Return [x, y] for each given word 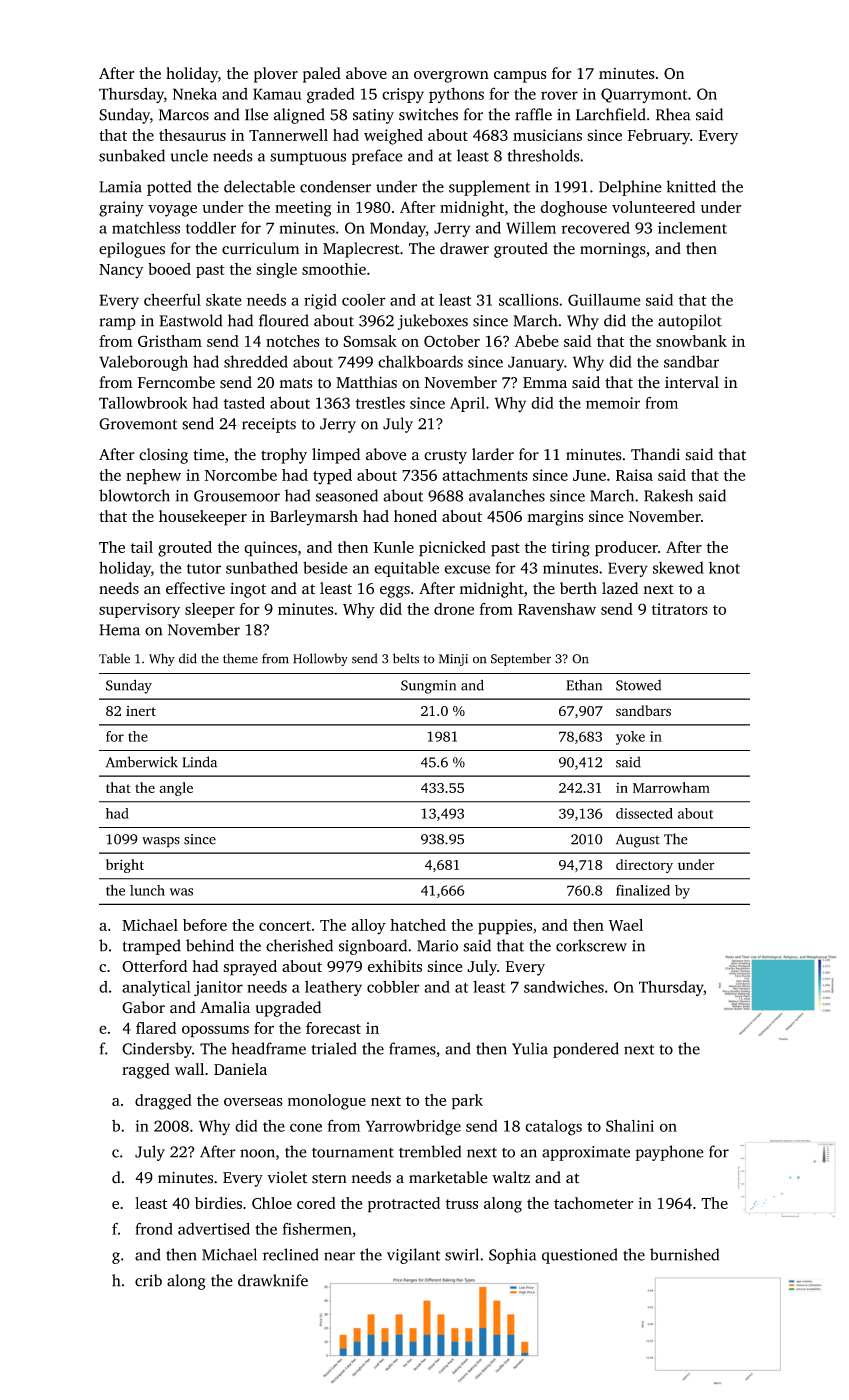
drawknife [273, 1280]
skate [224, 299]
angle [176, 789]
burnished [684, 1254]
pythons [456, 95]
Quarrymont [644, 95]
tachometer [593, 1203]
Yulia [530, 1048]
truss [462, 1204]
